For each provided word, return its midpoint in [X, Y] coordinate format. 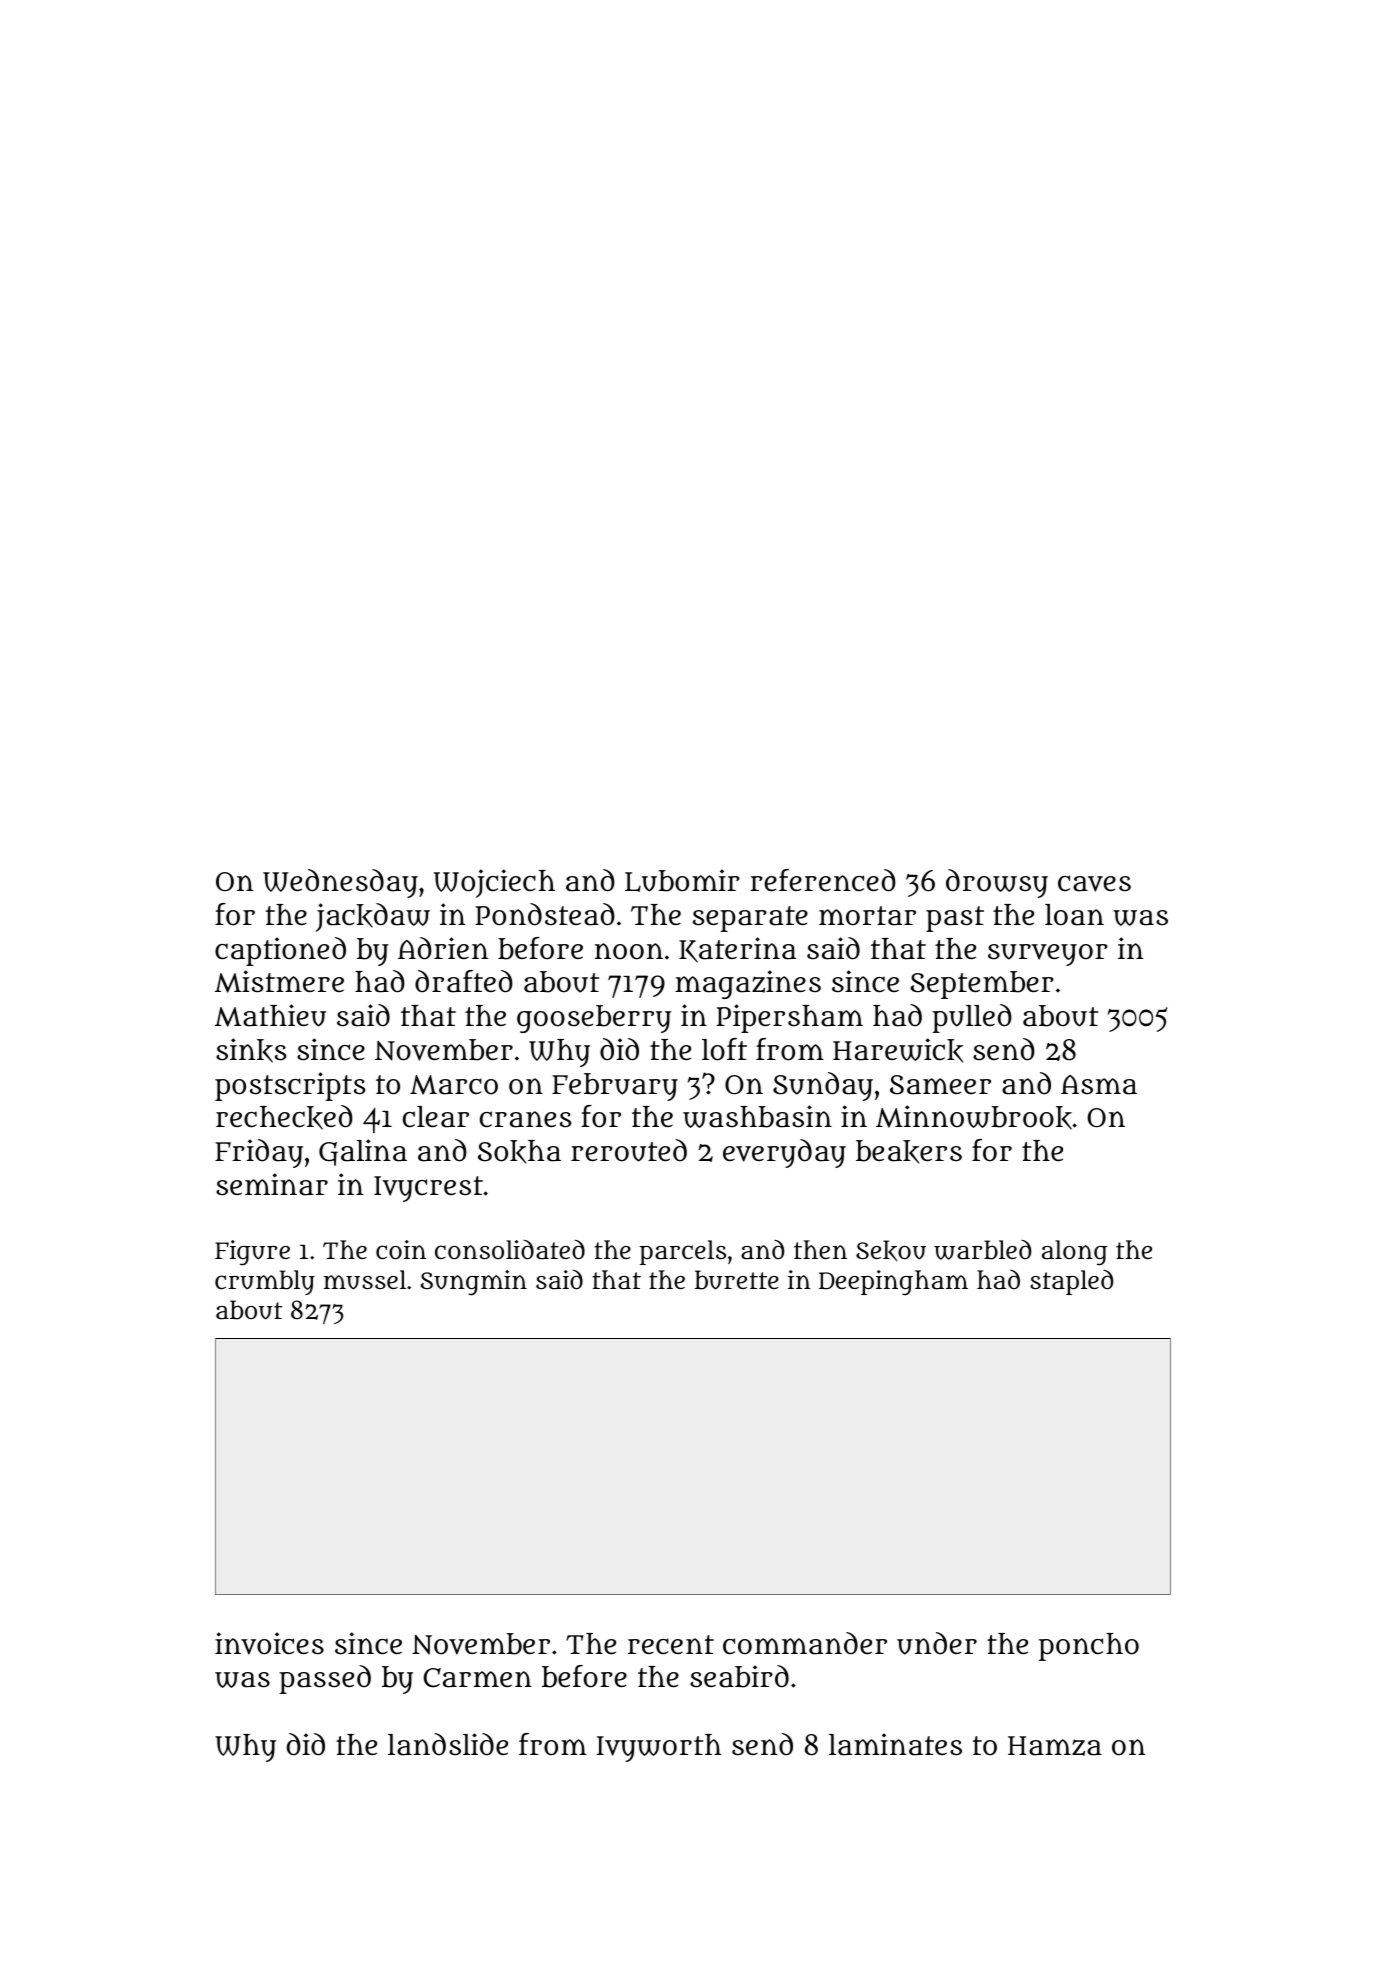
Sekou [891, 1250]
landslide [448, 1744]
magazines [748, 984]
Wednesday [340, 883]
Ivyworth [659, 1748]
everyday [784, 1153]
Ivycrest [428, 1189]
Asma [1099, 1085]
